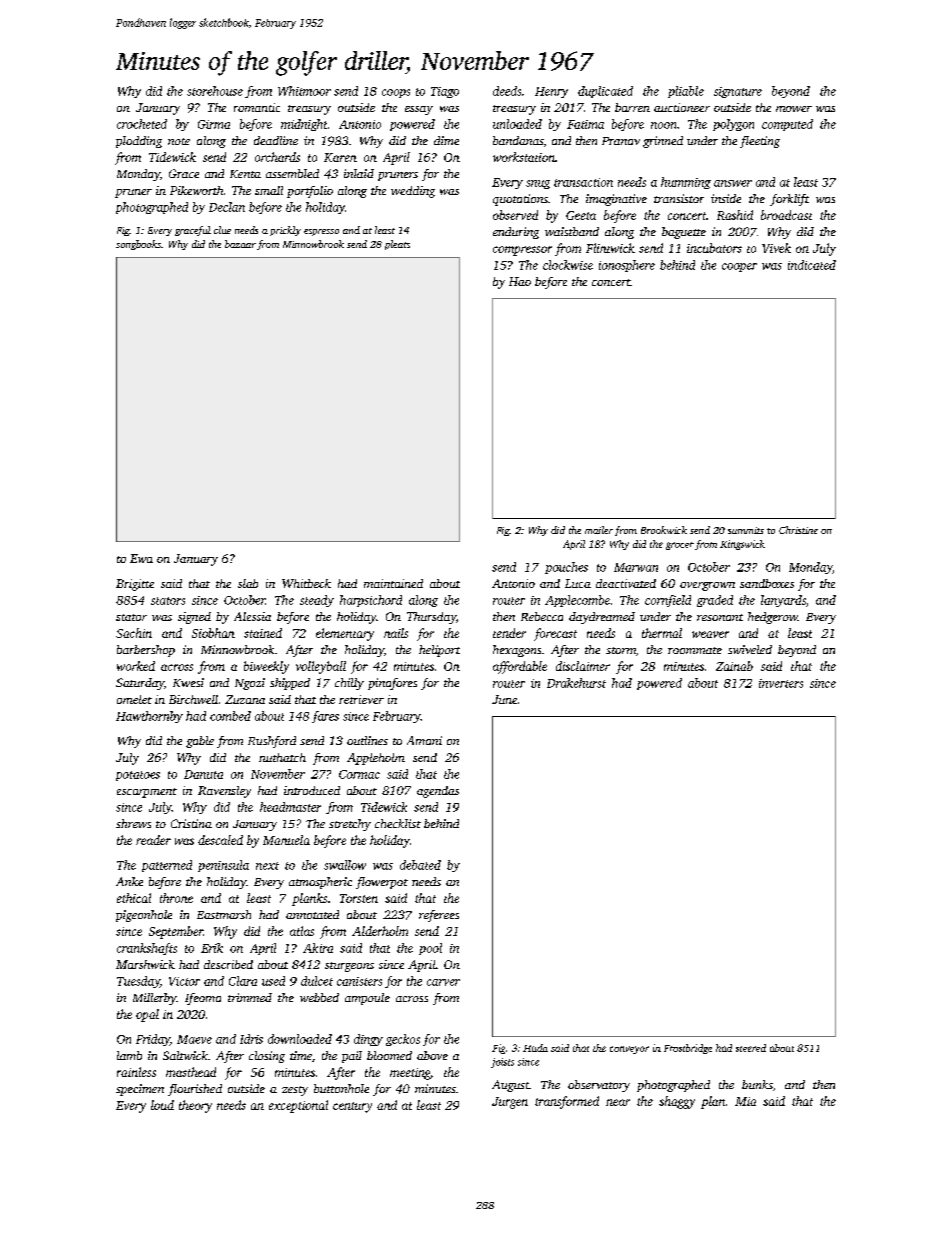  What do you see at coordinates (141, 558) in the page?
I see `Ewa` at bounding box center [141, 558].
